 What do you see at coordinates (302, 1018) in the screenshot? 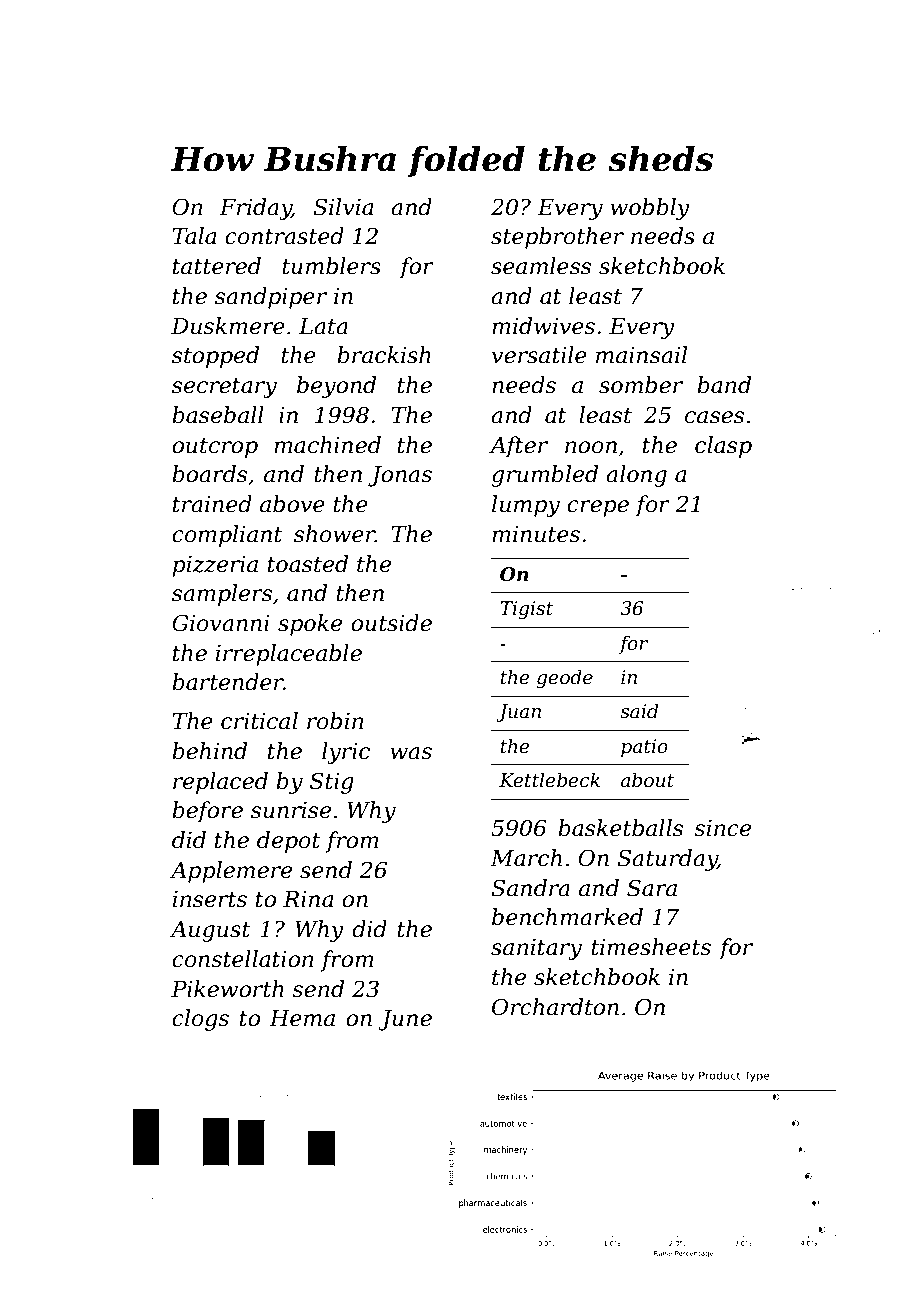
I see `Hema` at bounding box center [302, 1018].
